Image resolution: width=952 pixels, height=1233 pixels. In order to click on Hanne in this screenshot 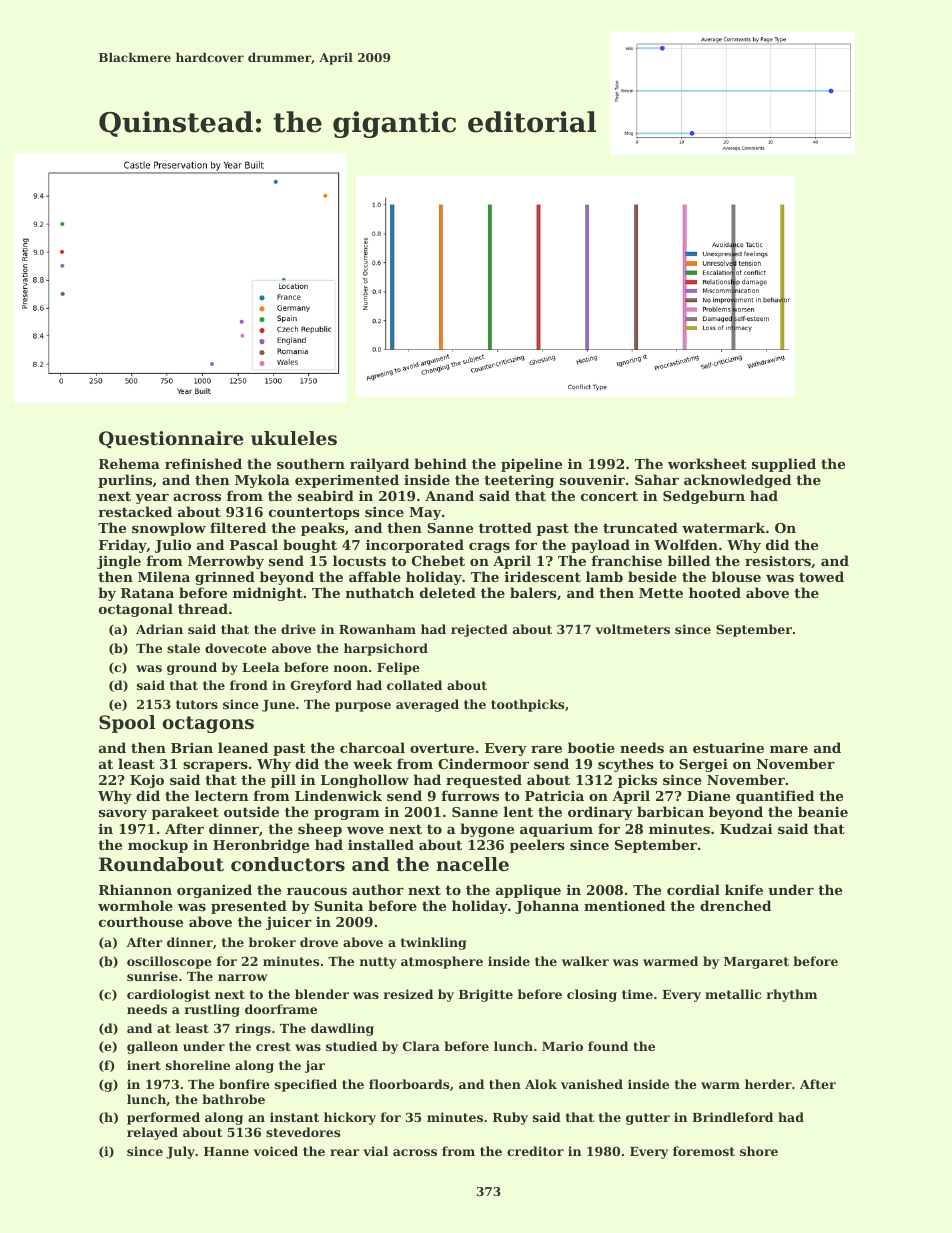, I will do `click(226, 1151)`.
